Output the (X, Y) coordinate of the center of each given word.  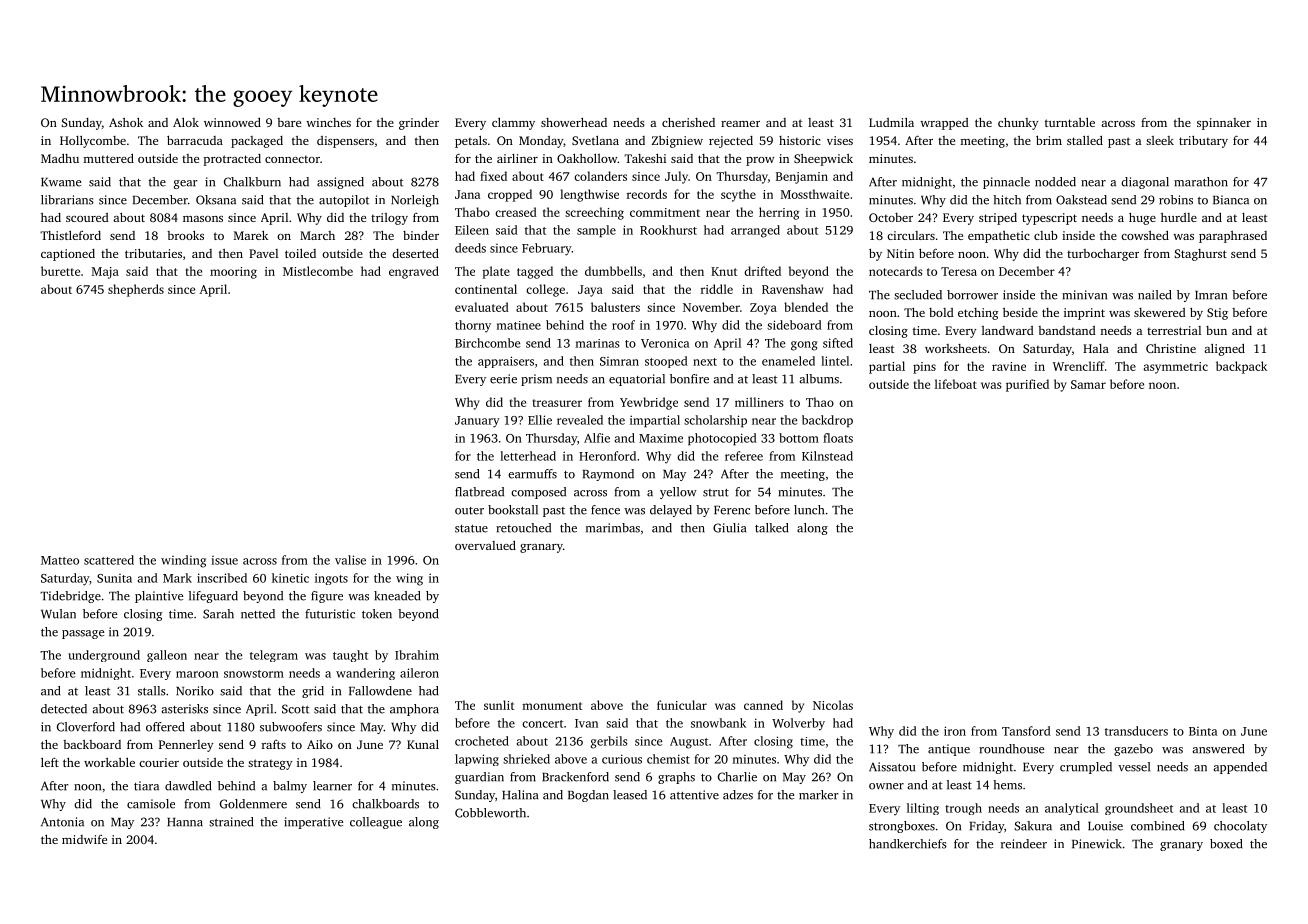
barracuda (195, 140)
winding (183, 561)
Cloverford (86, 727)
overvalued (485, 545)
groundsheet (1139, 809)
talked (771, 528)
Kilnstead (827, 456)
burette (60, 271)
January (477, 422)
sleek (1160, 140)
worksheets (956, 348)
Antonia (62, 822)
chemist (668, 759)
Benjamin (802, 178)
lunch (809, 510)
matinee (518, 325)
